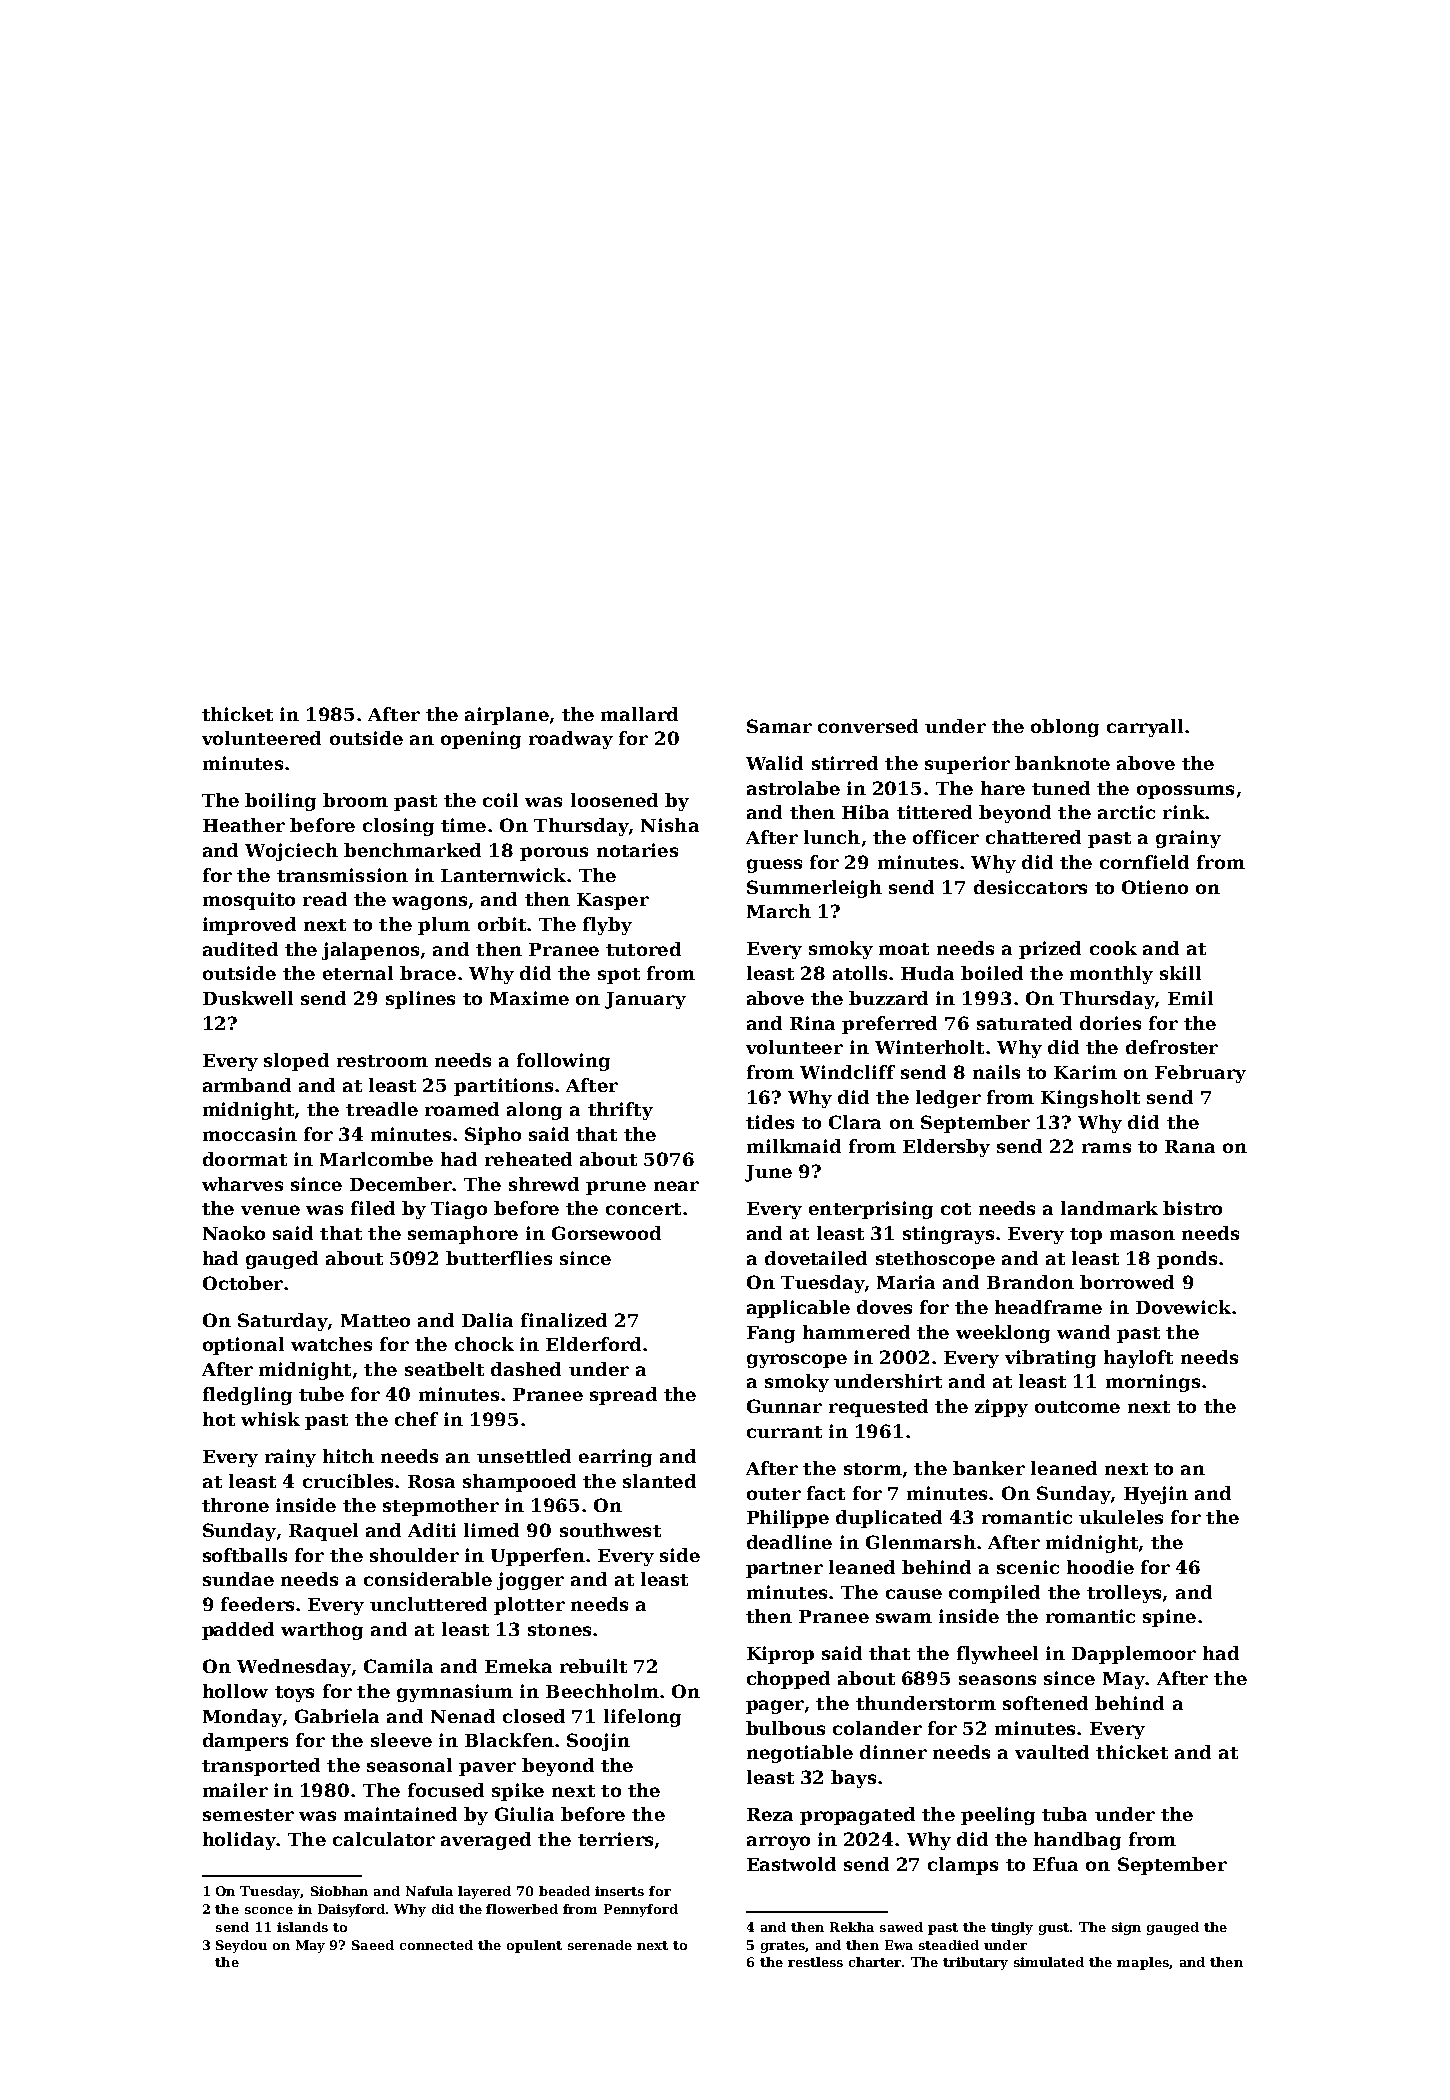 The image size is (1450, 2100). What do you see at coordinates (1134, 1655) in the document?
I see `Dapplemoor` at bounding box center [1134, 1655].
